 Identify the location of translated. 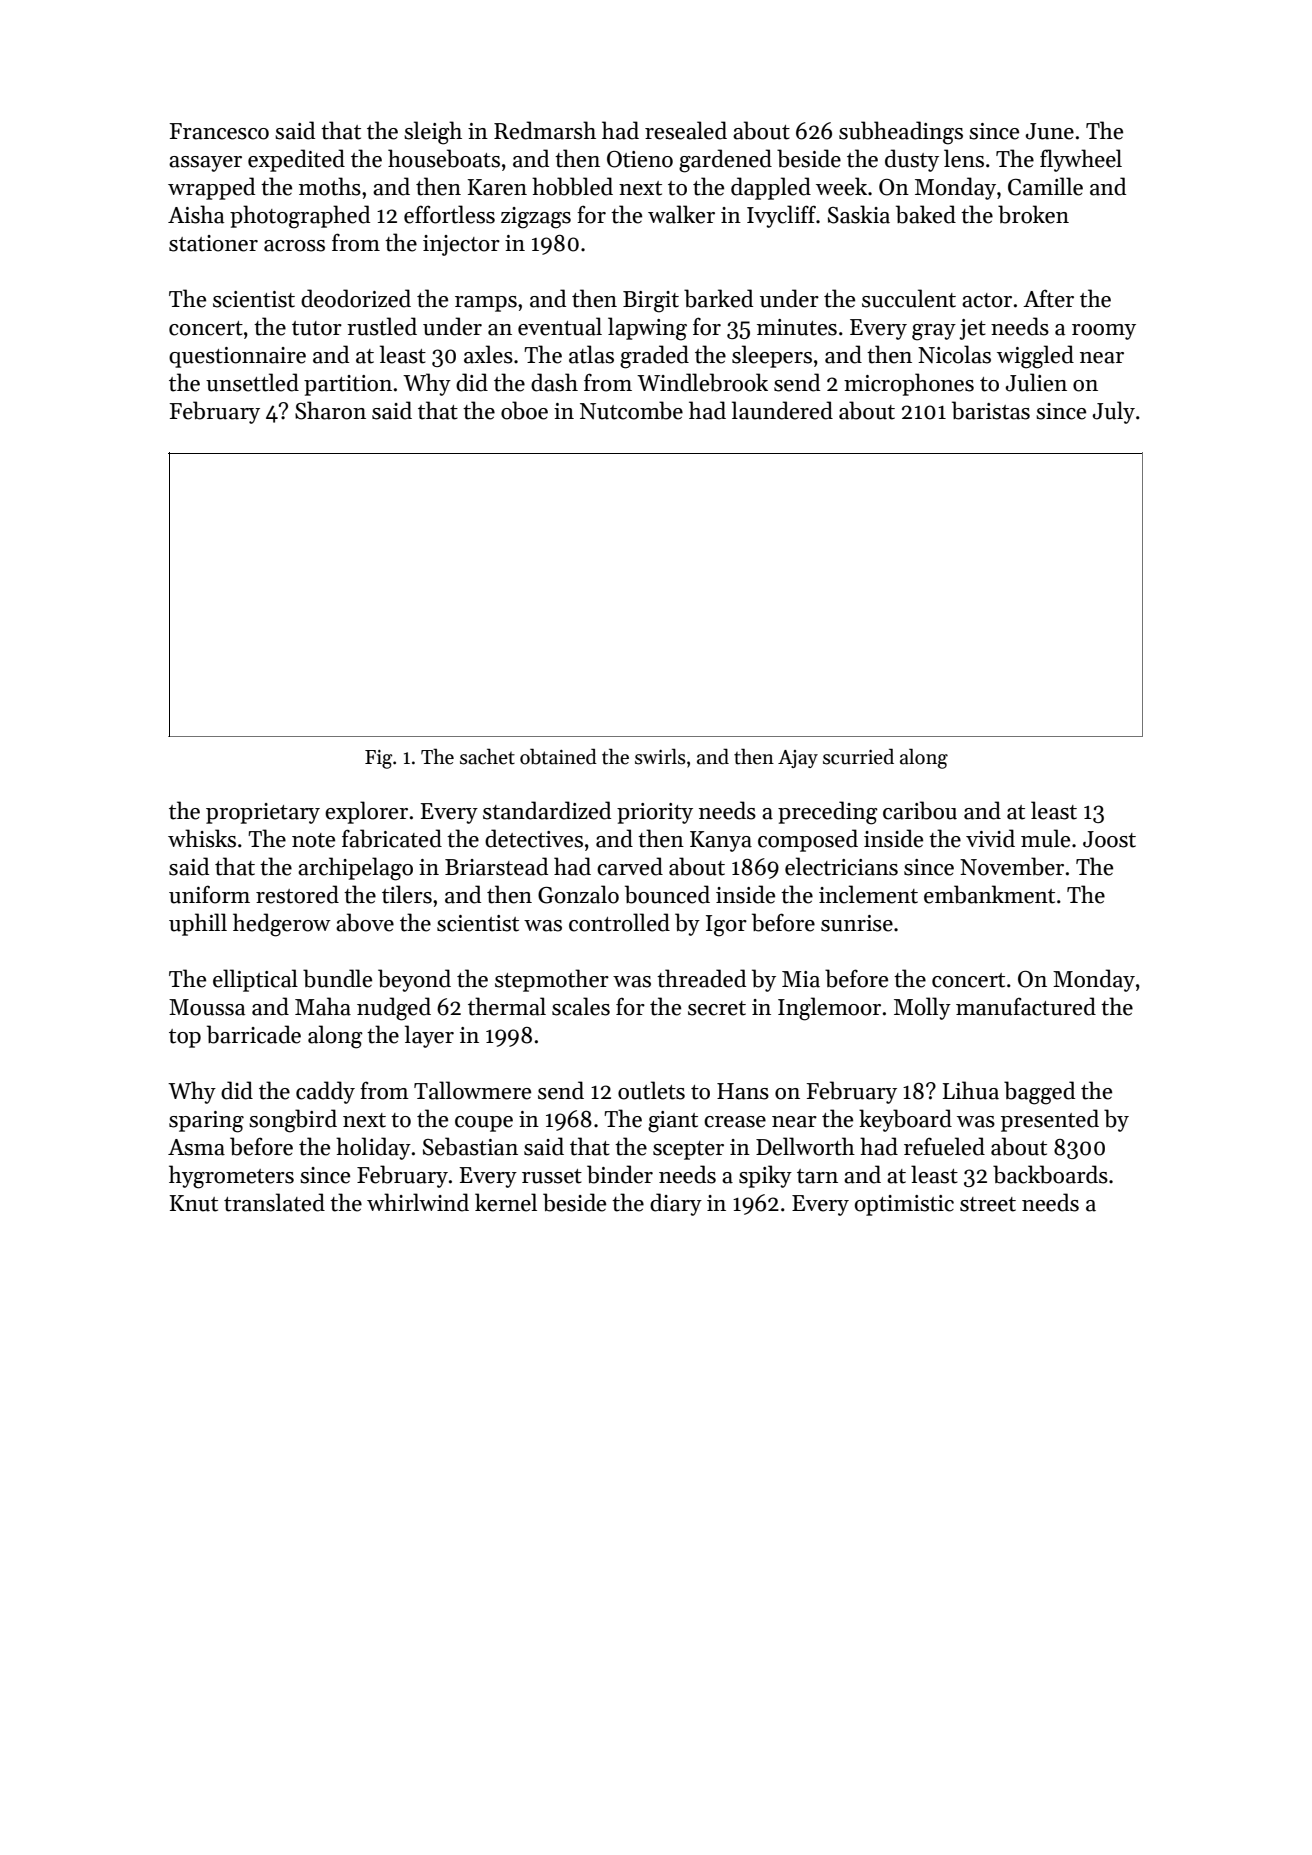
(274, 1202).
